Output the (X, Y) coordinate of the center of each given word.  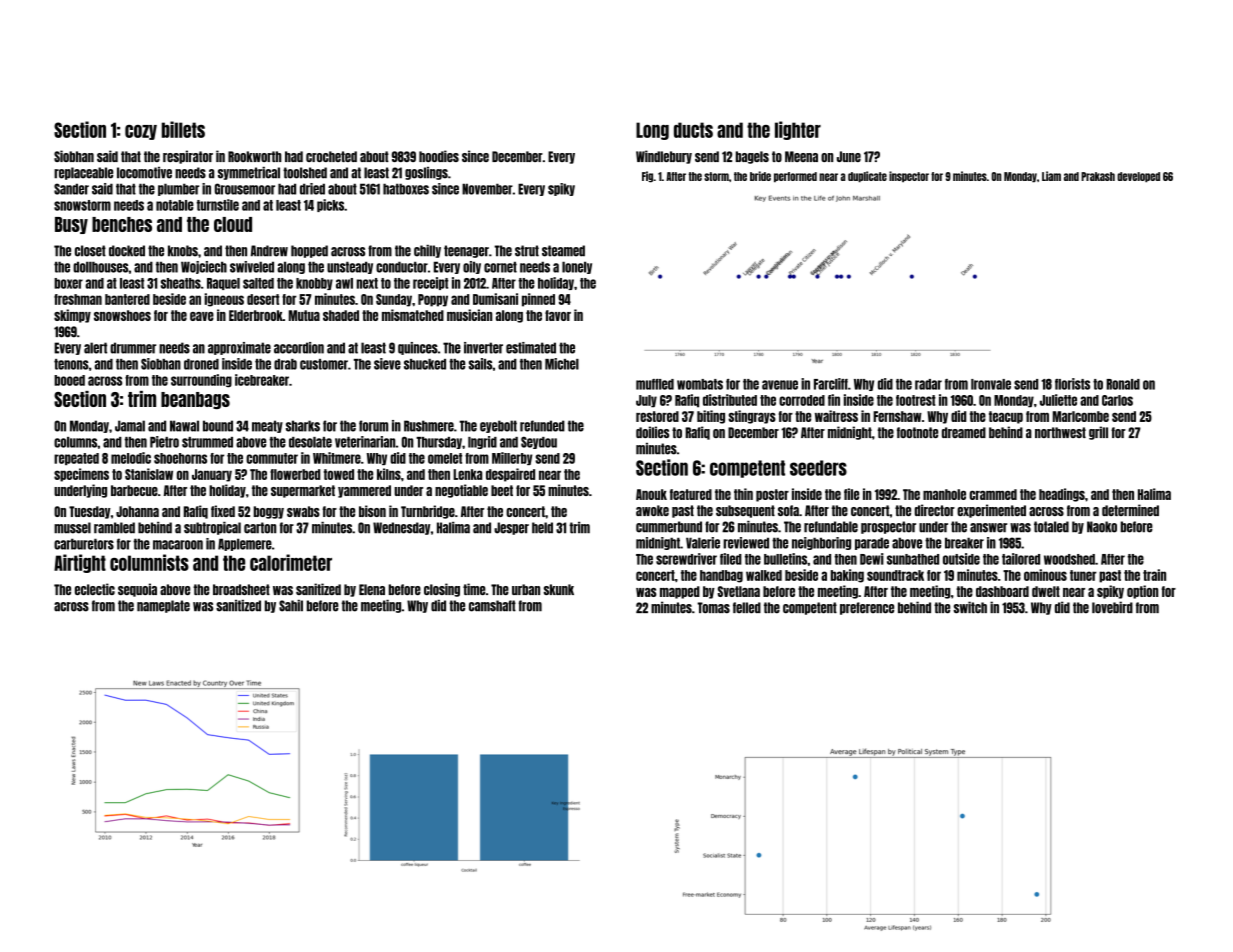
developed (1138, 177)
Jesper (511, 528)
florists (1072, 384)
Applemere (245, 544)
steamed (563, 251)
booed (69, 380)
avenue (780, 385)
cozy (141, 132)
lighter (798, 130)
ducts (693, 130)
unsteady (350, 267)
